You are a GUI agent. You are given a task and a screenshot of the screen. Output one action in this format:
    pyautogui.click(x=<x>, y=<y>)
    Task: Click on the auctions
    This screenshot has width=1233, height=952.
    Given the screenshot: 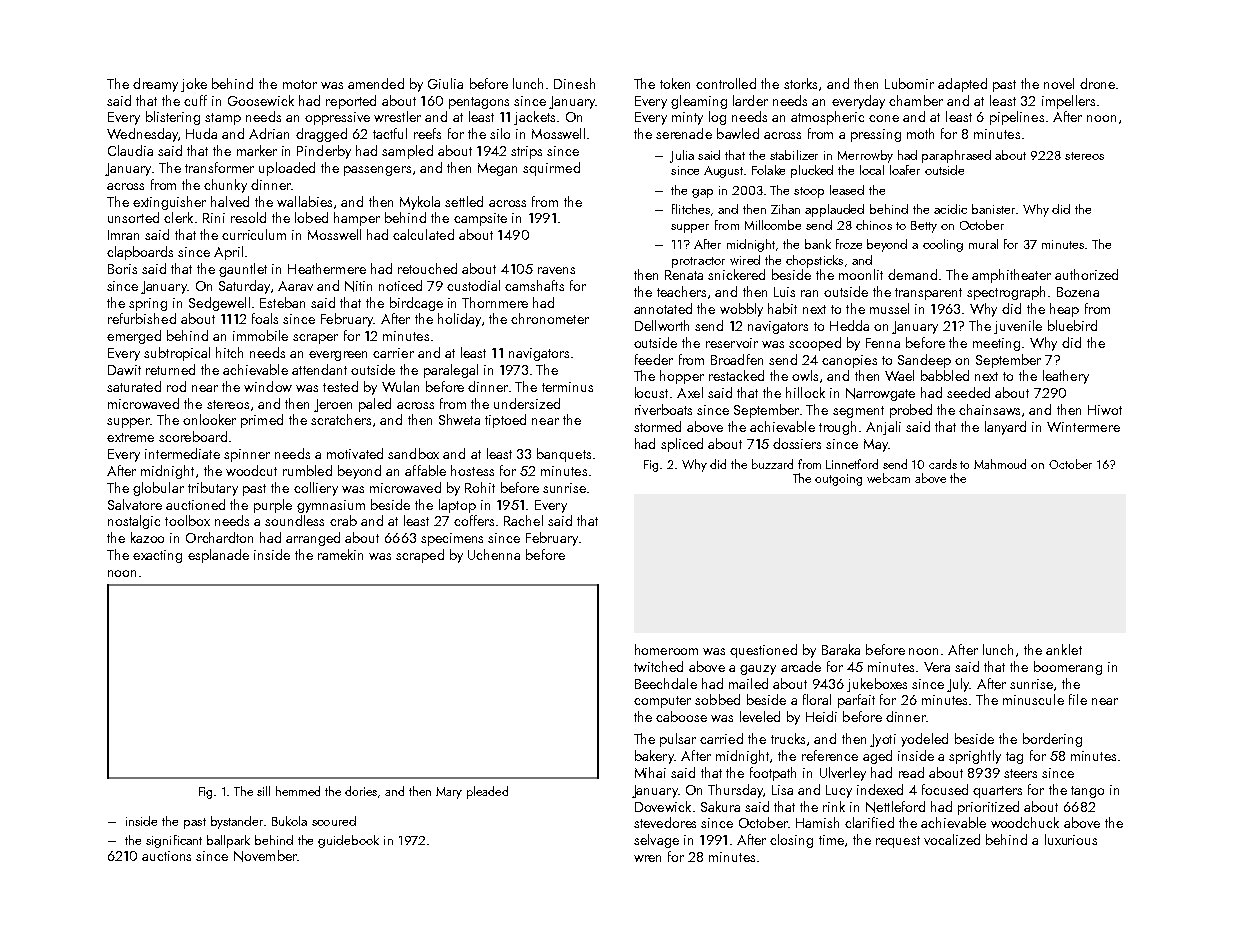 What is the action you would take?
    pyautogui.click(x=166, y=856)
